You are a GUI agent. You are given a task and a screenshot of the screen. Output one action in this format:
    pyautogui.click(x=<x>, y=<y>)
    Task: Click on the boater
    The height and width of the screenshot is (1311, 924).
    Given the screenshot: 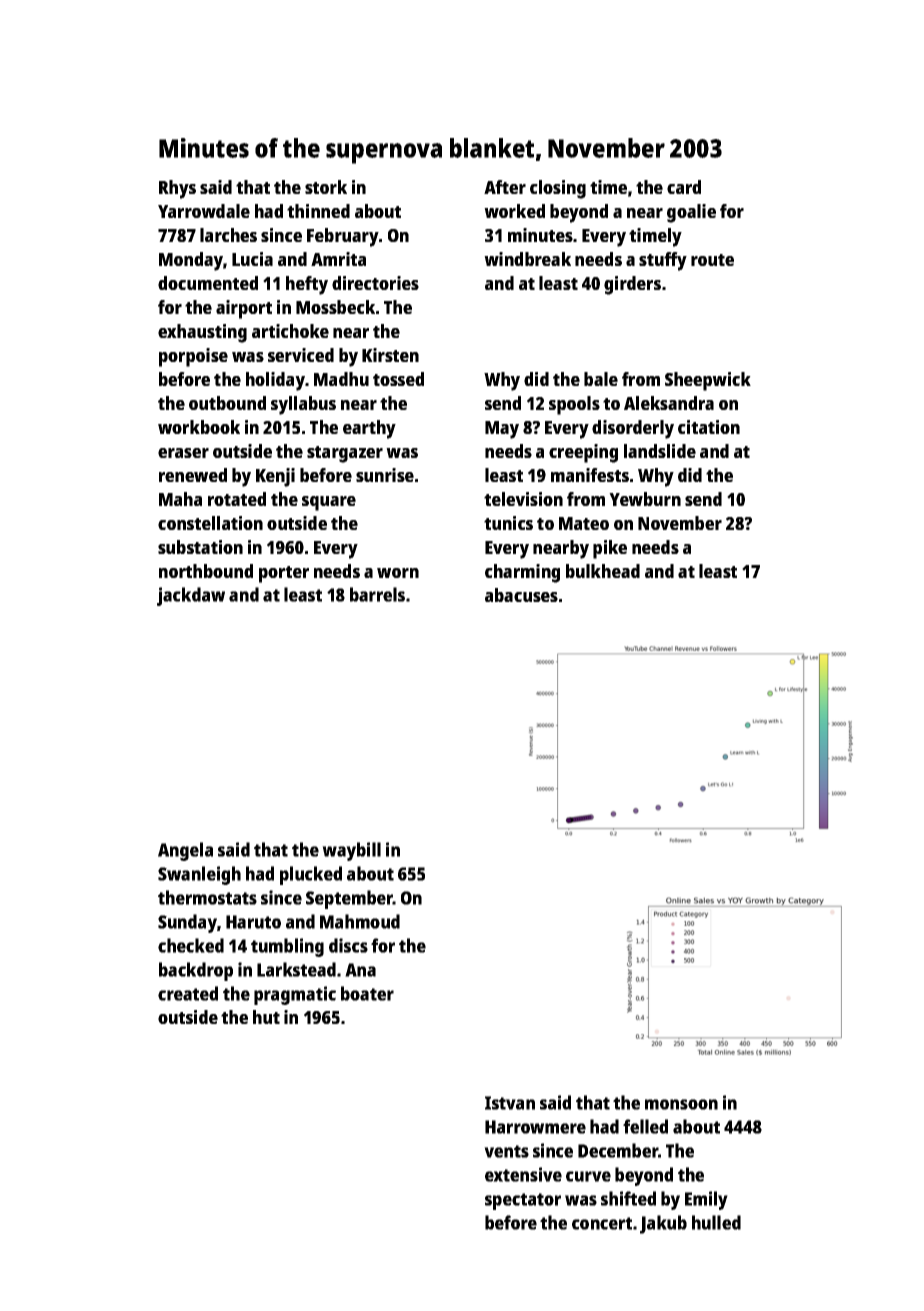 What is the action you would take?
    pyautogui.click(x=367, y=993)
